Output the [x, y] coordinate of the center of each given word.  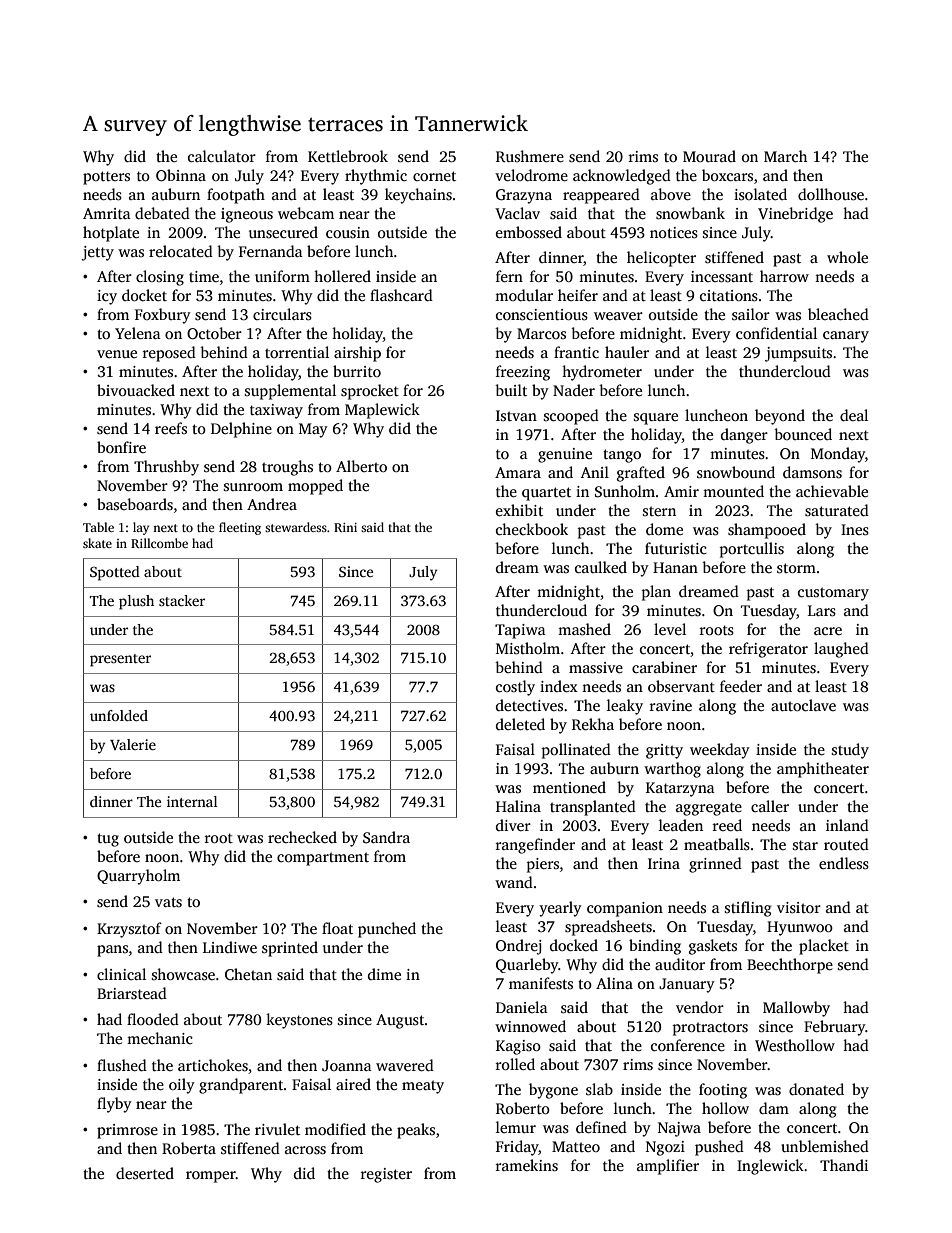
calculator [222, 156]
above [671, 194]
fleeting [240, 528]
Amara [518, 472]
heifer [578, 295]
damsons [812, 472]
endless [844, 863]
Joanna [347, 1066]
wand [514, 882]
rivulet [277, 1129]
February [835, 1028]
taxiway [276, 411]
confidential [776, 333]
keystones [299, 1021]
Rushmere [530, 156]
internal [192, 801]
